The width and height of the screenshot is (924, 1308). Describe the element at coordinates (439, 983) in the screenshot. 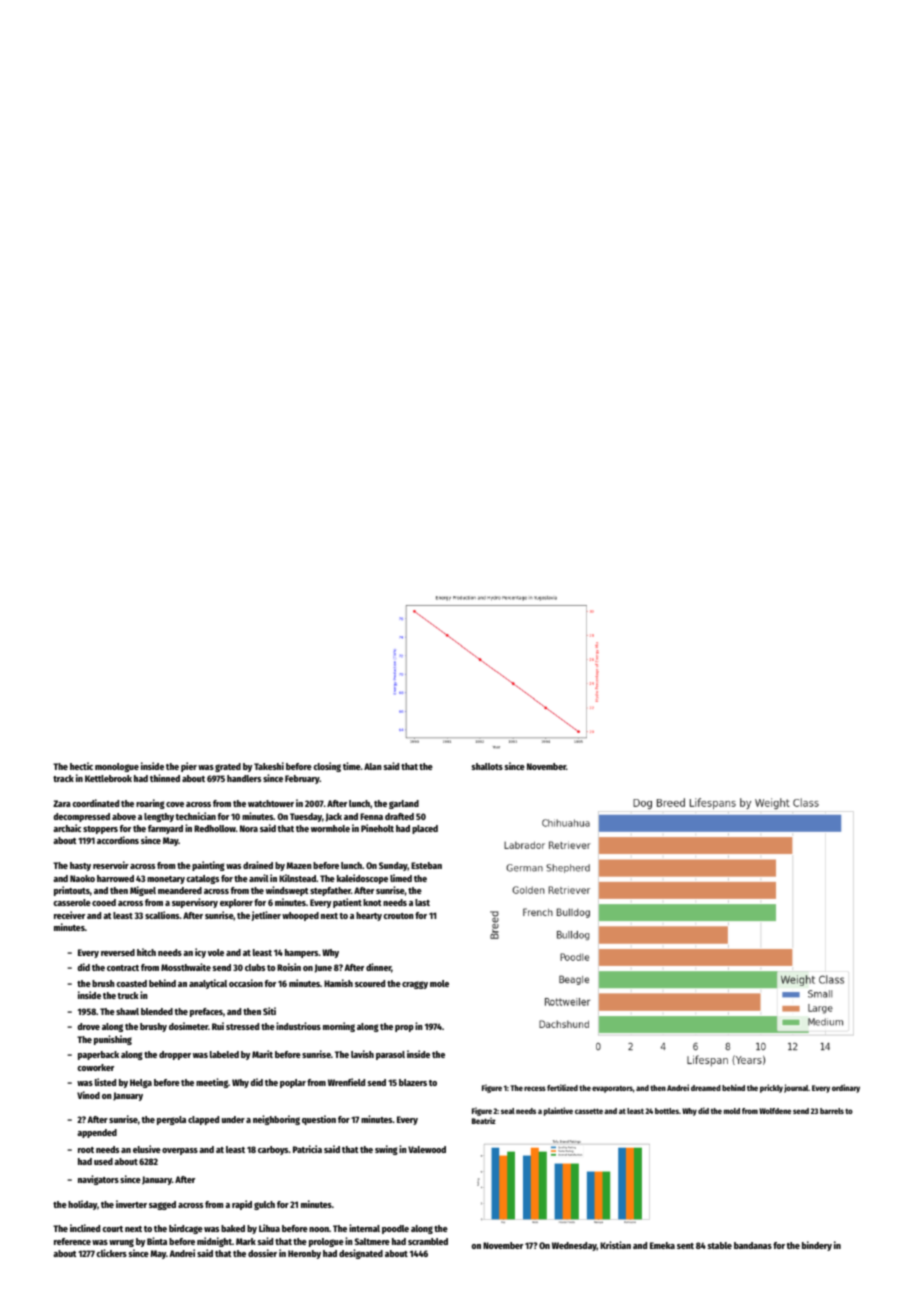

I see `mole` at that location.
